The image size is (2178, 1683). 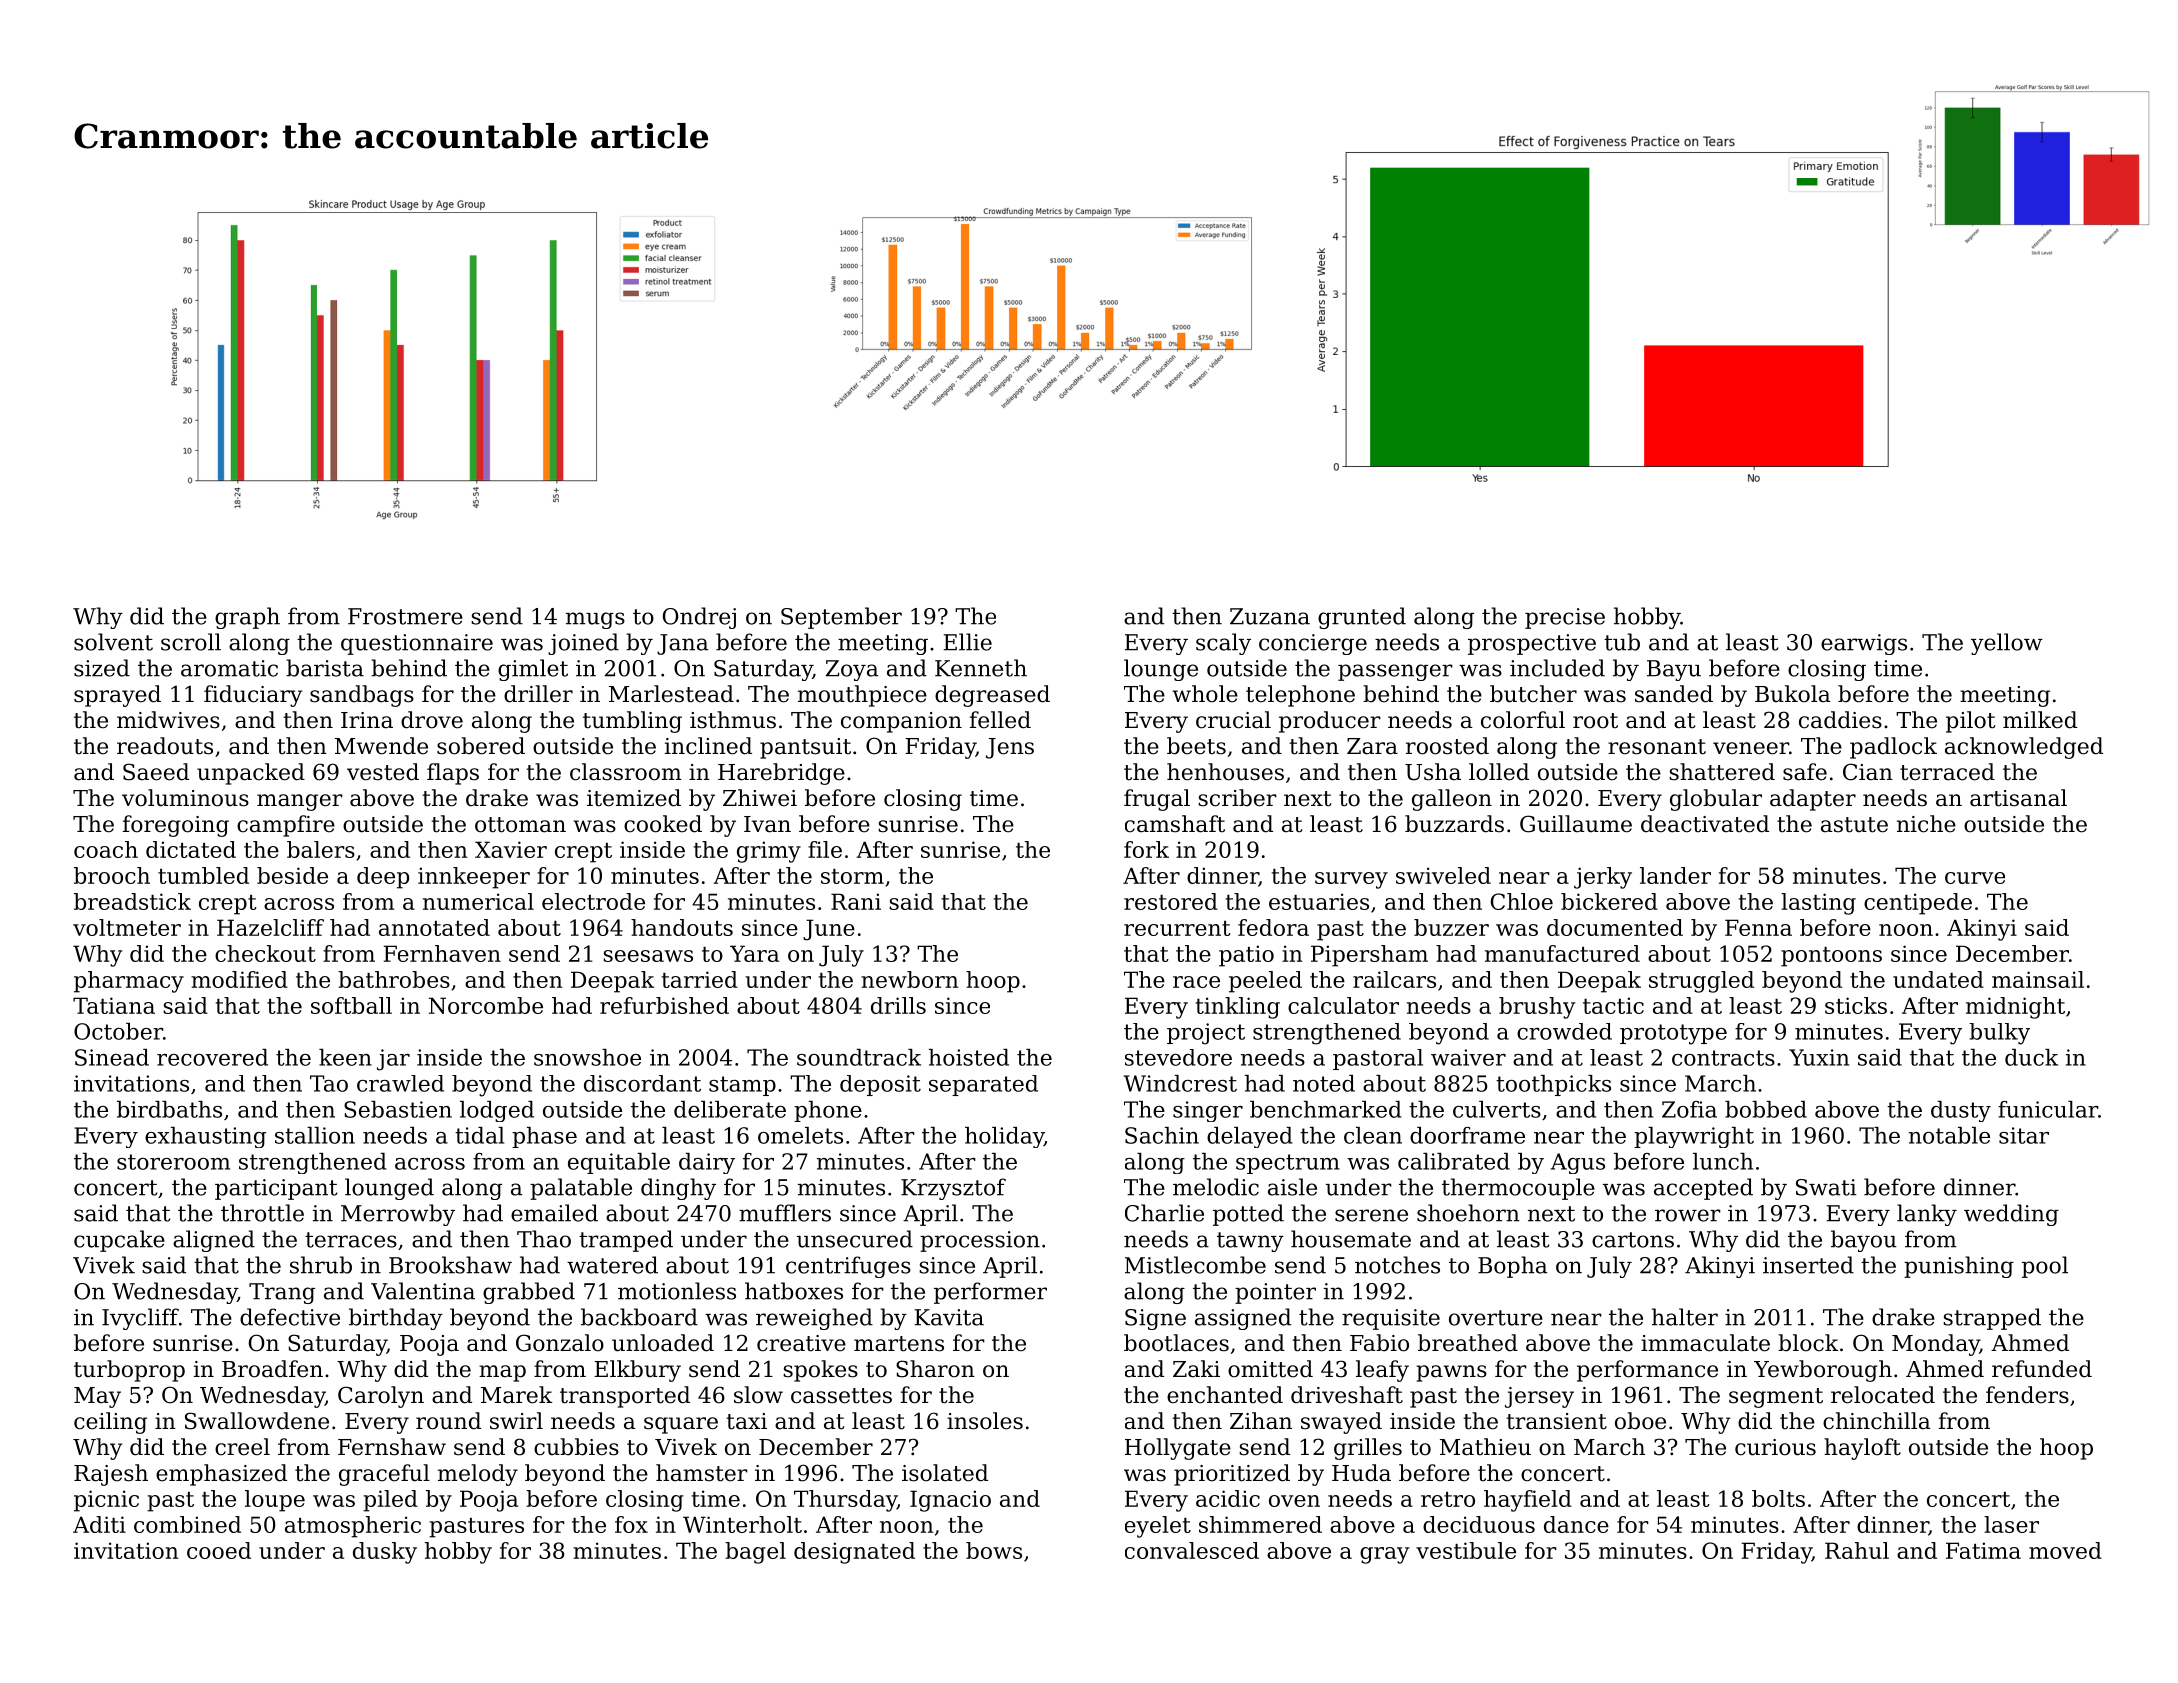 What do you see at coordinates (967, 642) in the screenshot?
I see `Ellie` at bounding box center [967, 642].
